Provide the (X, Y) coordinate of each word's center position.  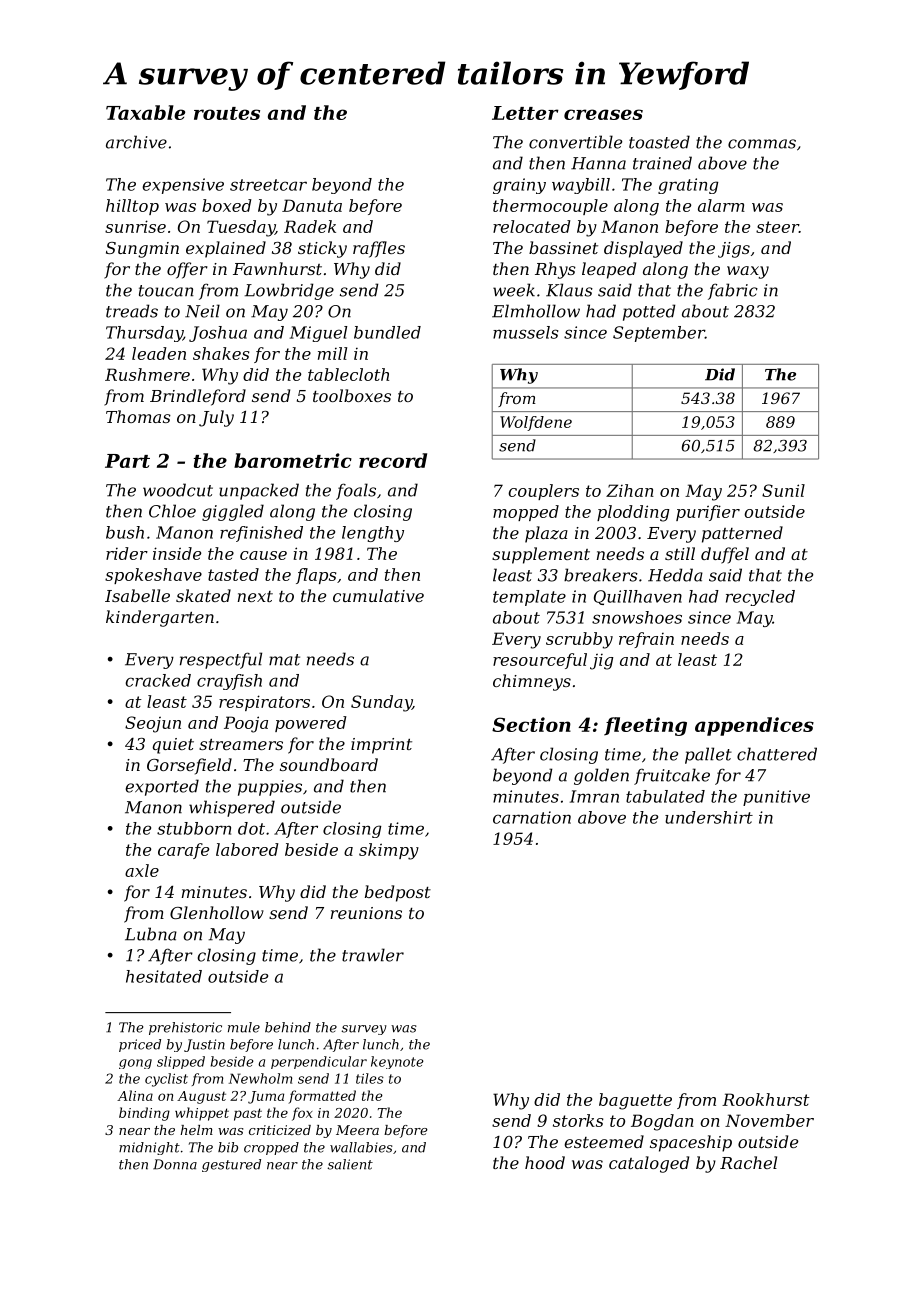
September (659, 334)
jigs (734, 250)
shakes (221, 353)
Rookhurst (766, 1099)
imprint (381, 746)
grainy (519, 186)
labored (247, 849)
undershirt (709, 817)
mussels (525, 332)
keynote (397, 1062)
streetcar (268, 185)
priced (140, 1045)
